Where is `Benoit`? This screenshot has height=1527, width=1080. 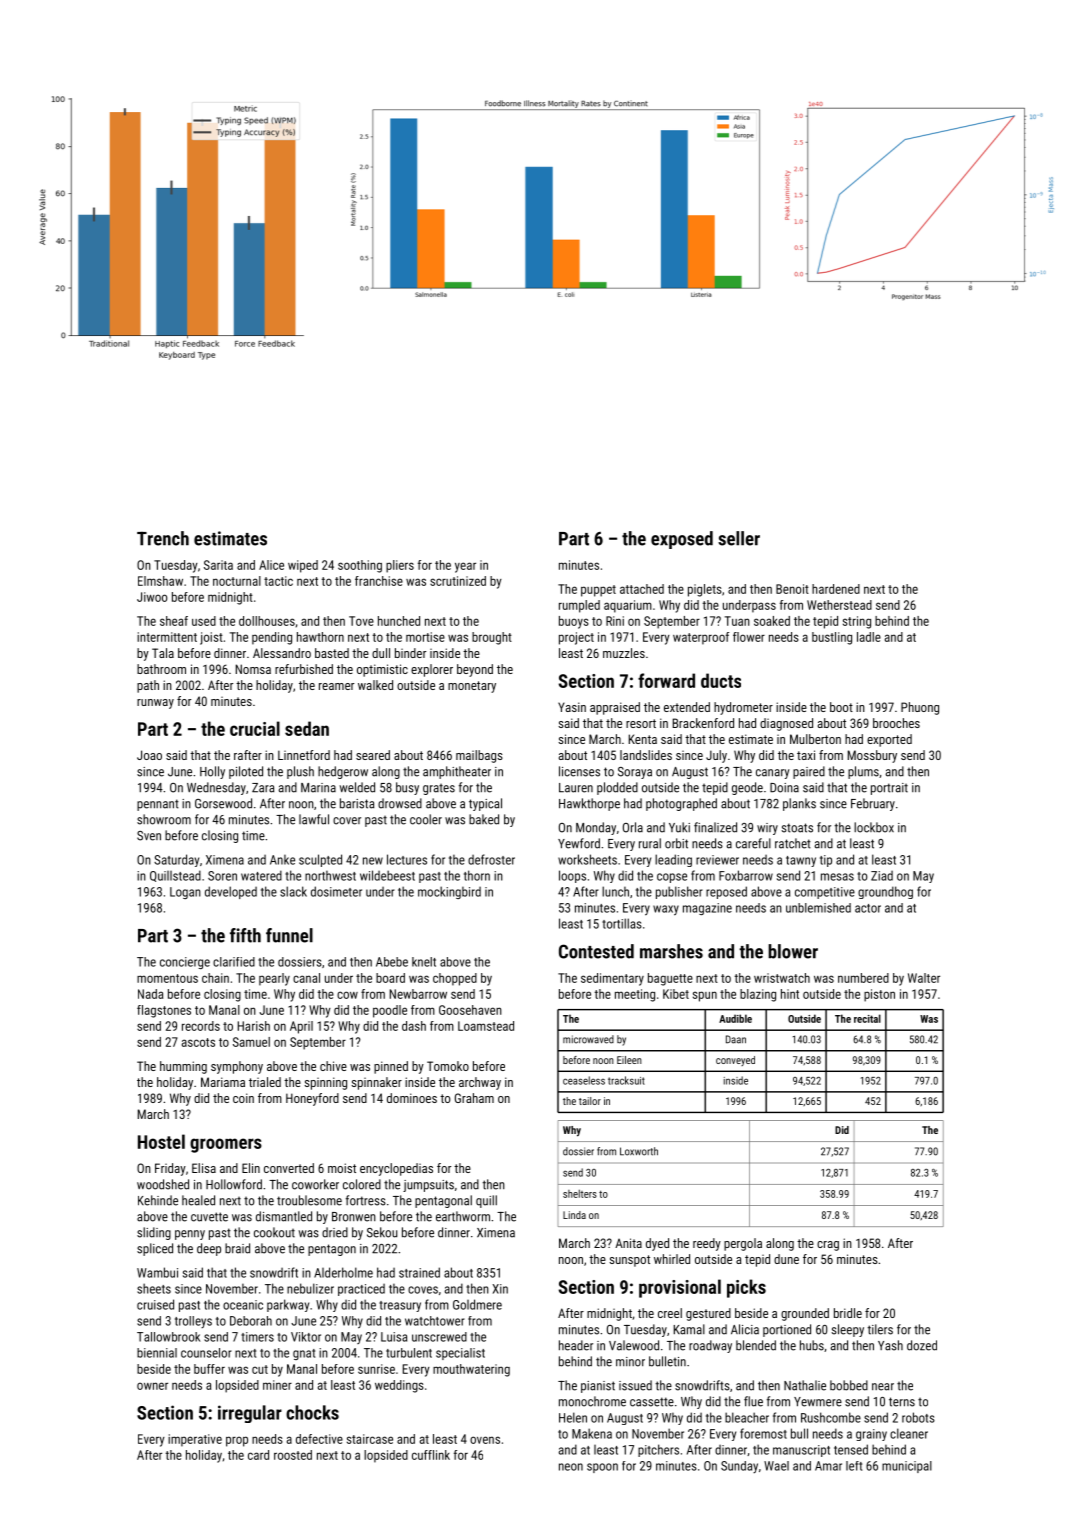
Benoit is located at coordinates (792, 589).
